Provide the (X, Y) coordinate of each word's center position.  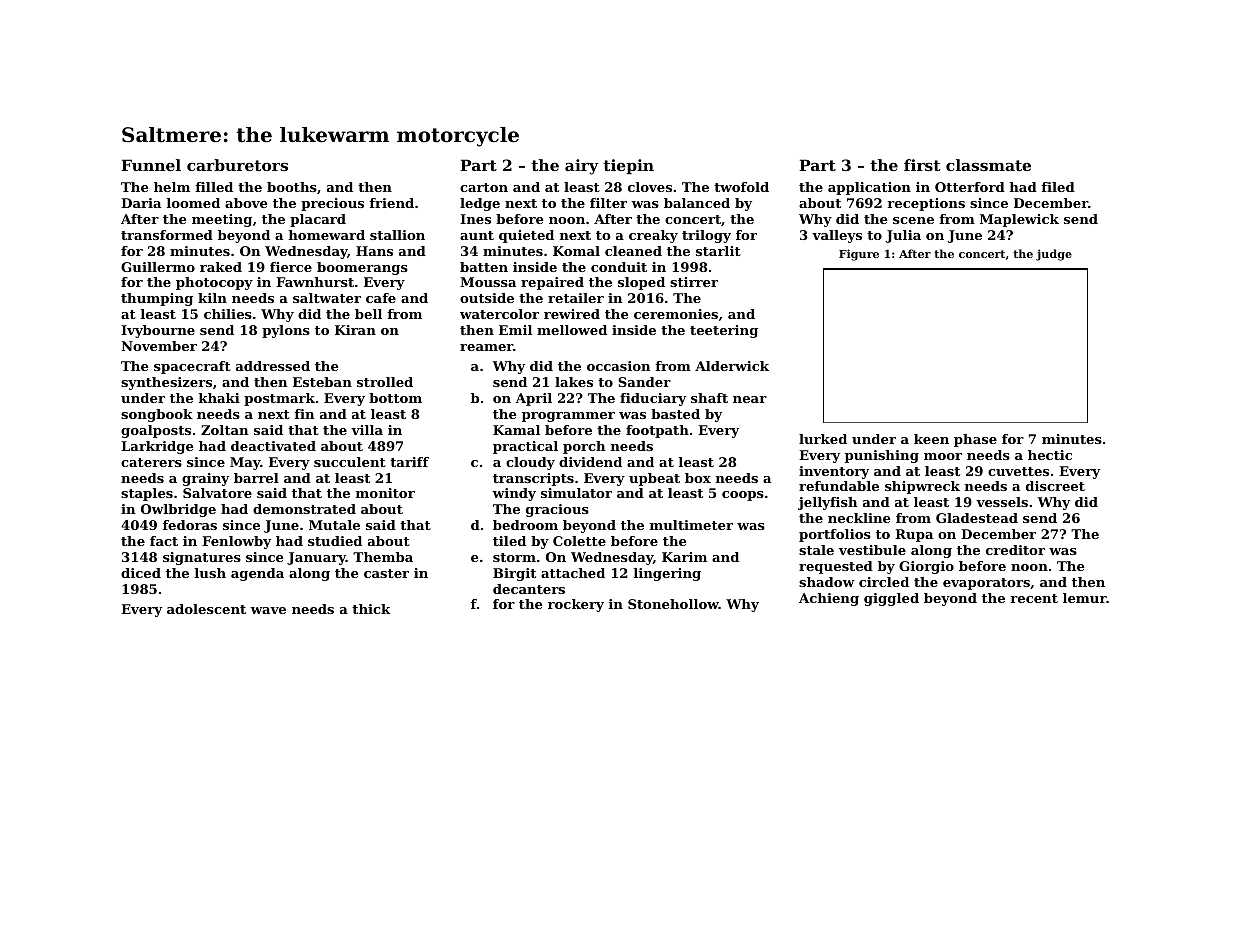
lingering (667, 574)
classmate (988, 165)
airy (582, 167)
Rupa (914, 535)
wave (268, 610)
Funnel (151, 165)
